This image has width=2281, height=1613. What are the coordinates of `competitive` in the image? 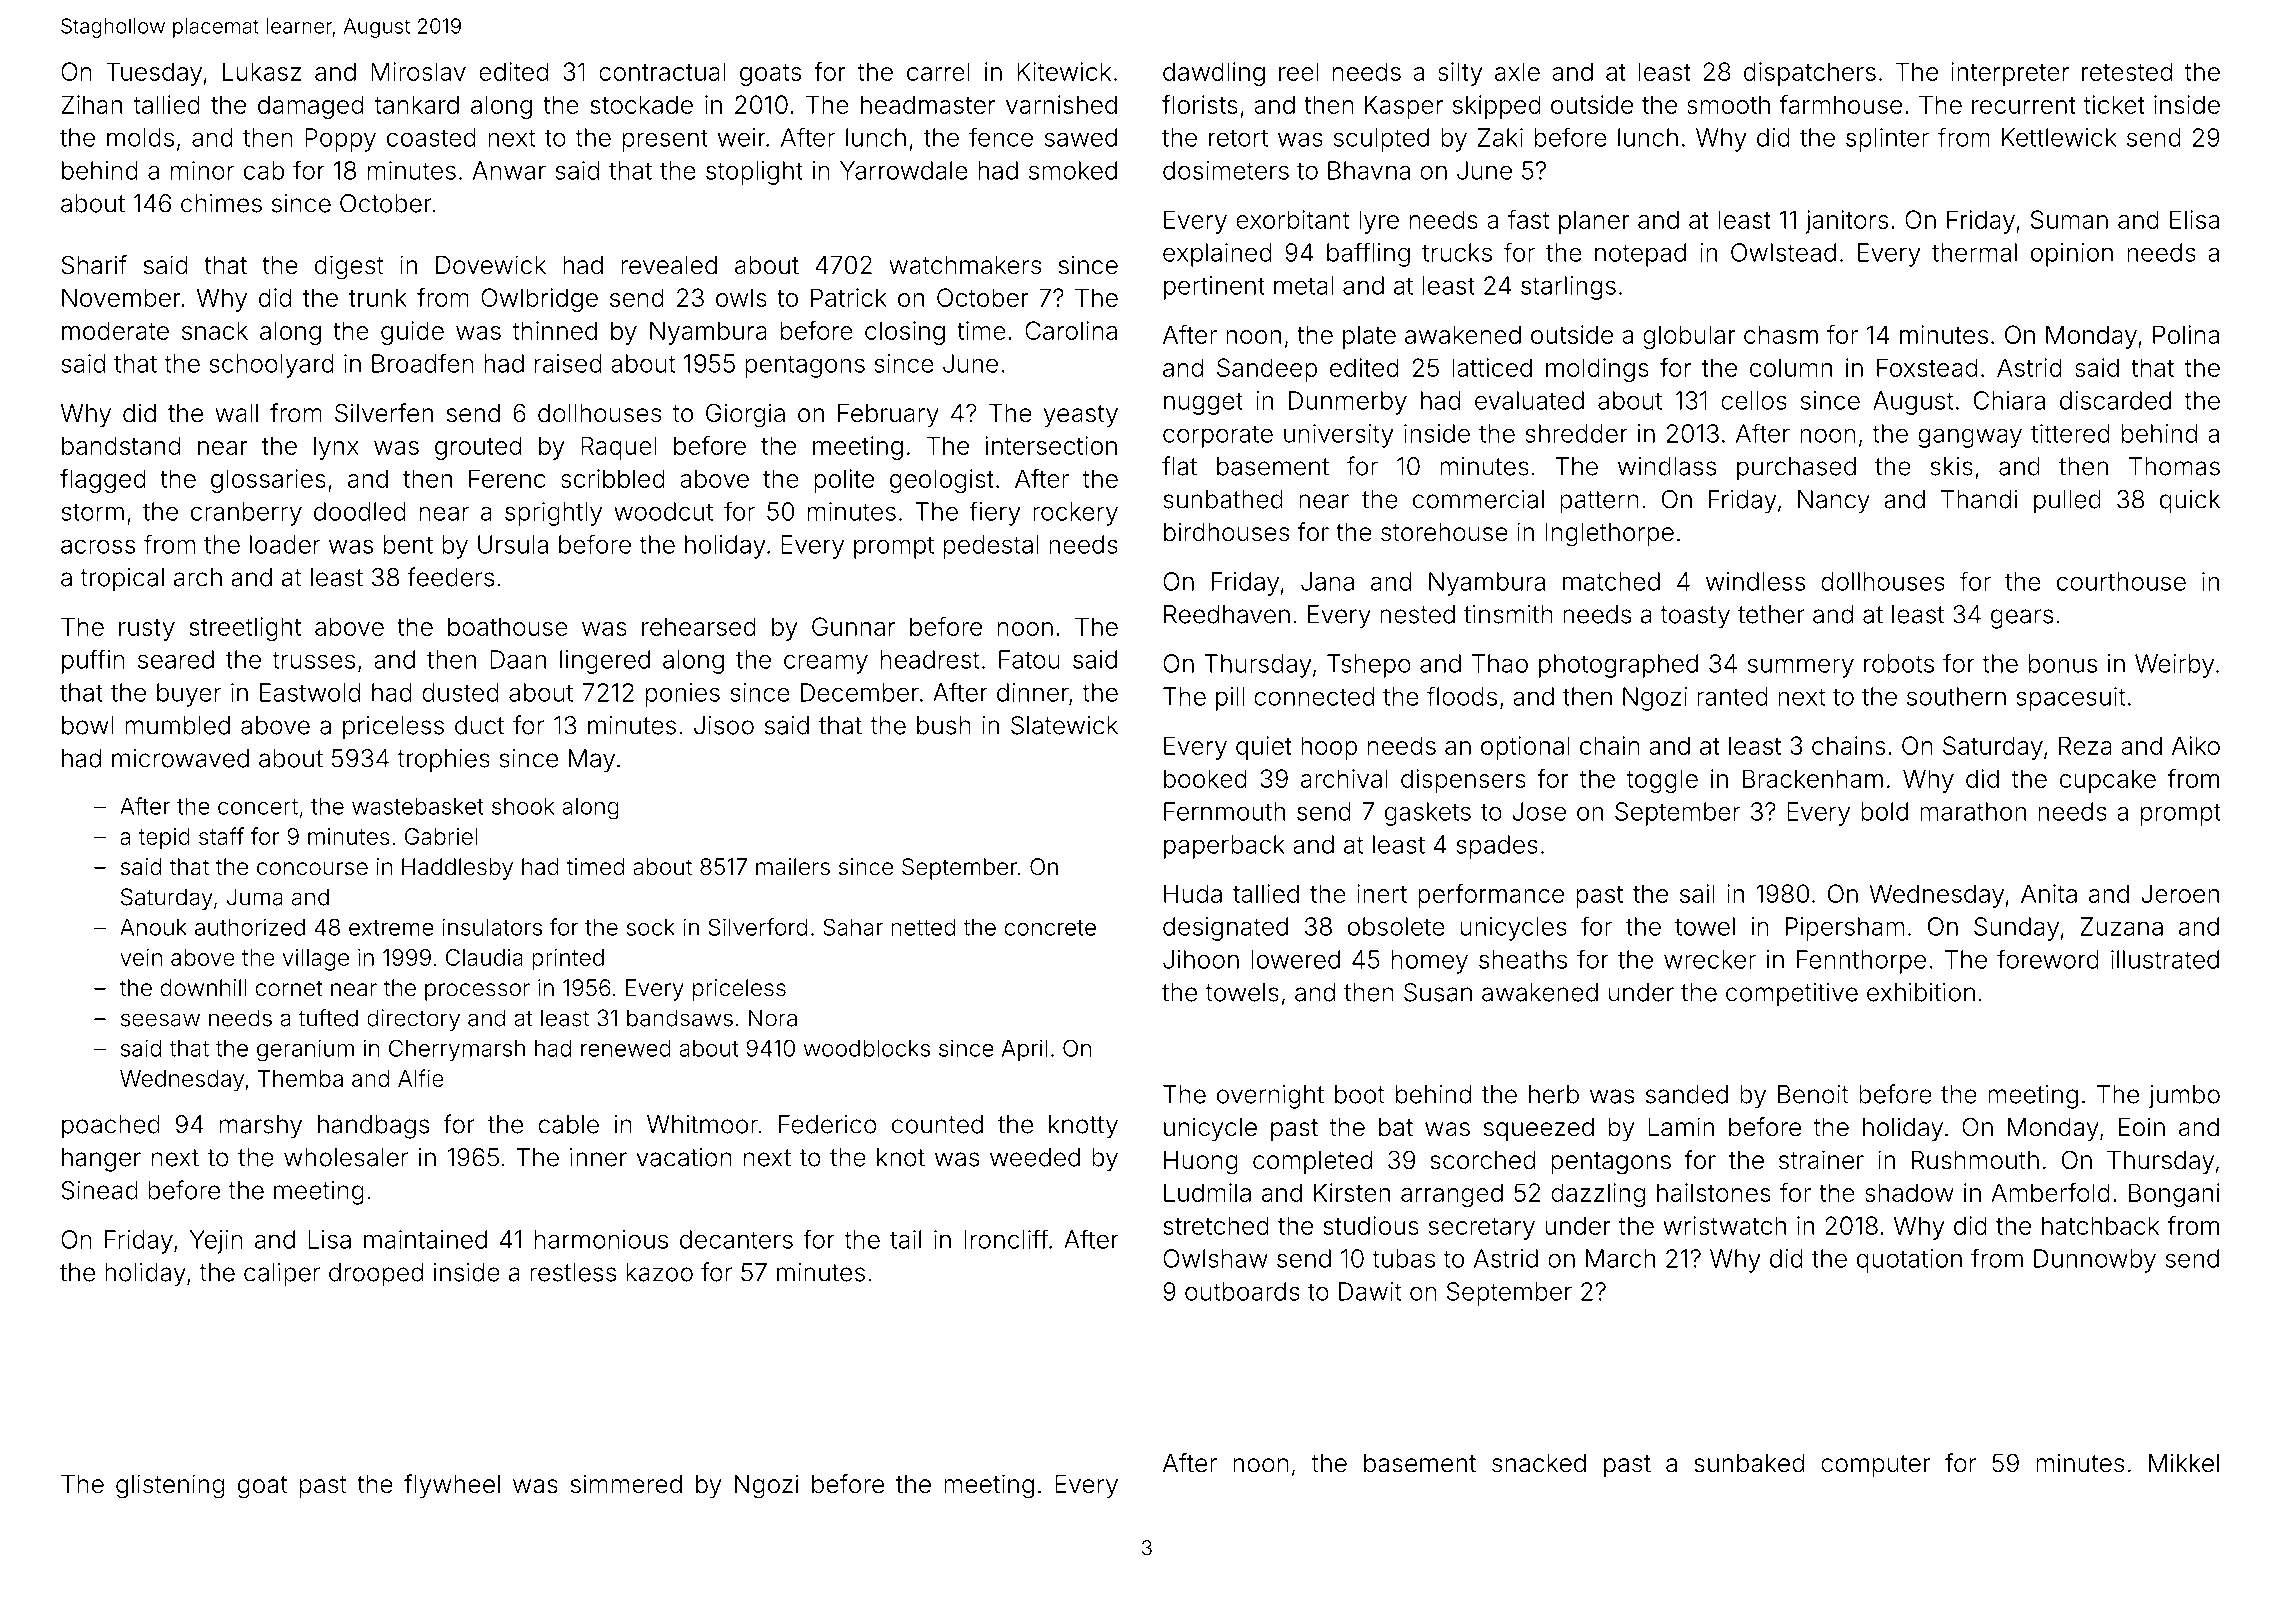 It's located at (1792, 995).
